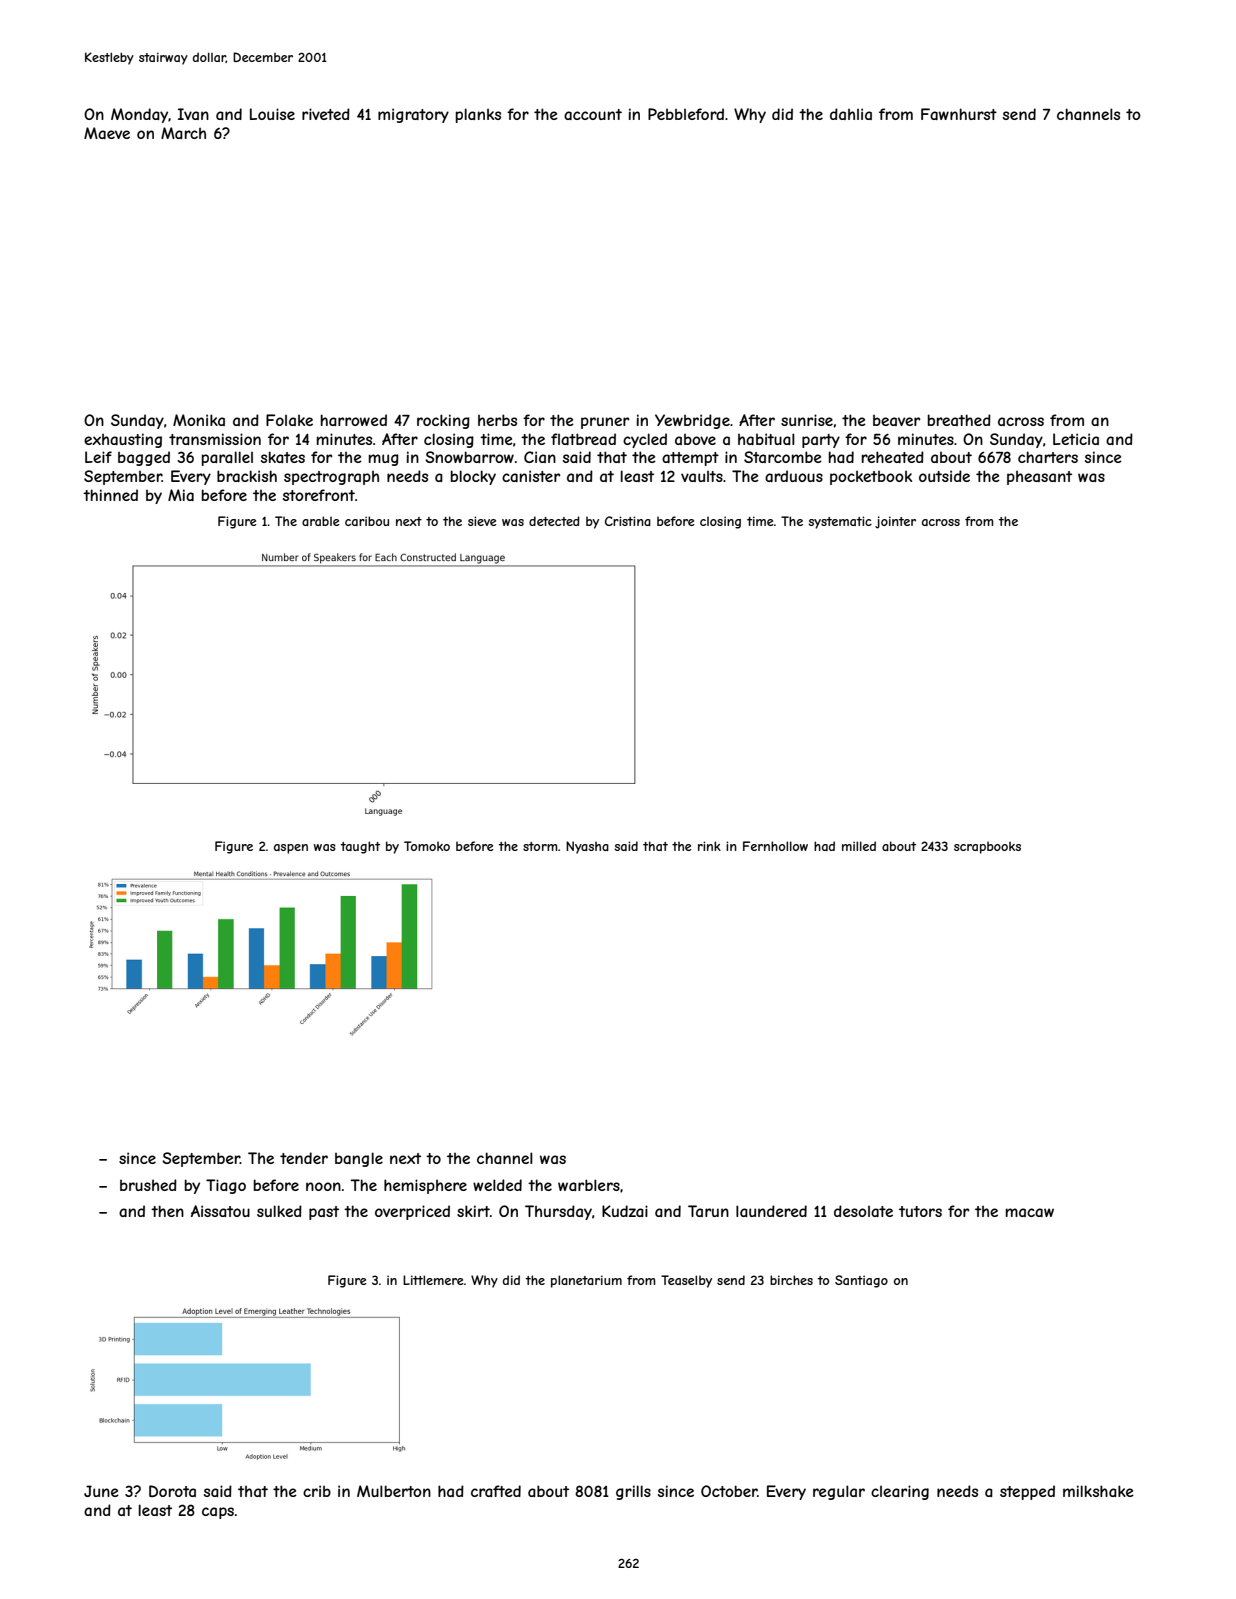 The image size is (1236, 1599). What do you see at coordinates (181, 495) in the screenshot?
I see `Mia` at bounding box center [181, 495].
